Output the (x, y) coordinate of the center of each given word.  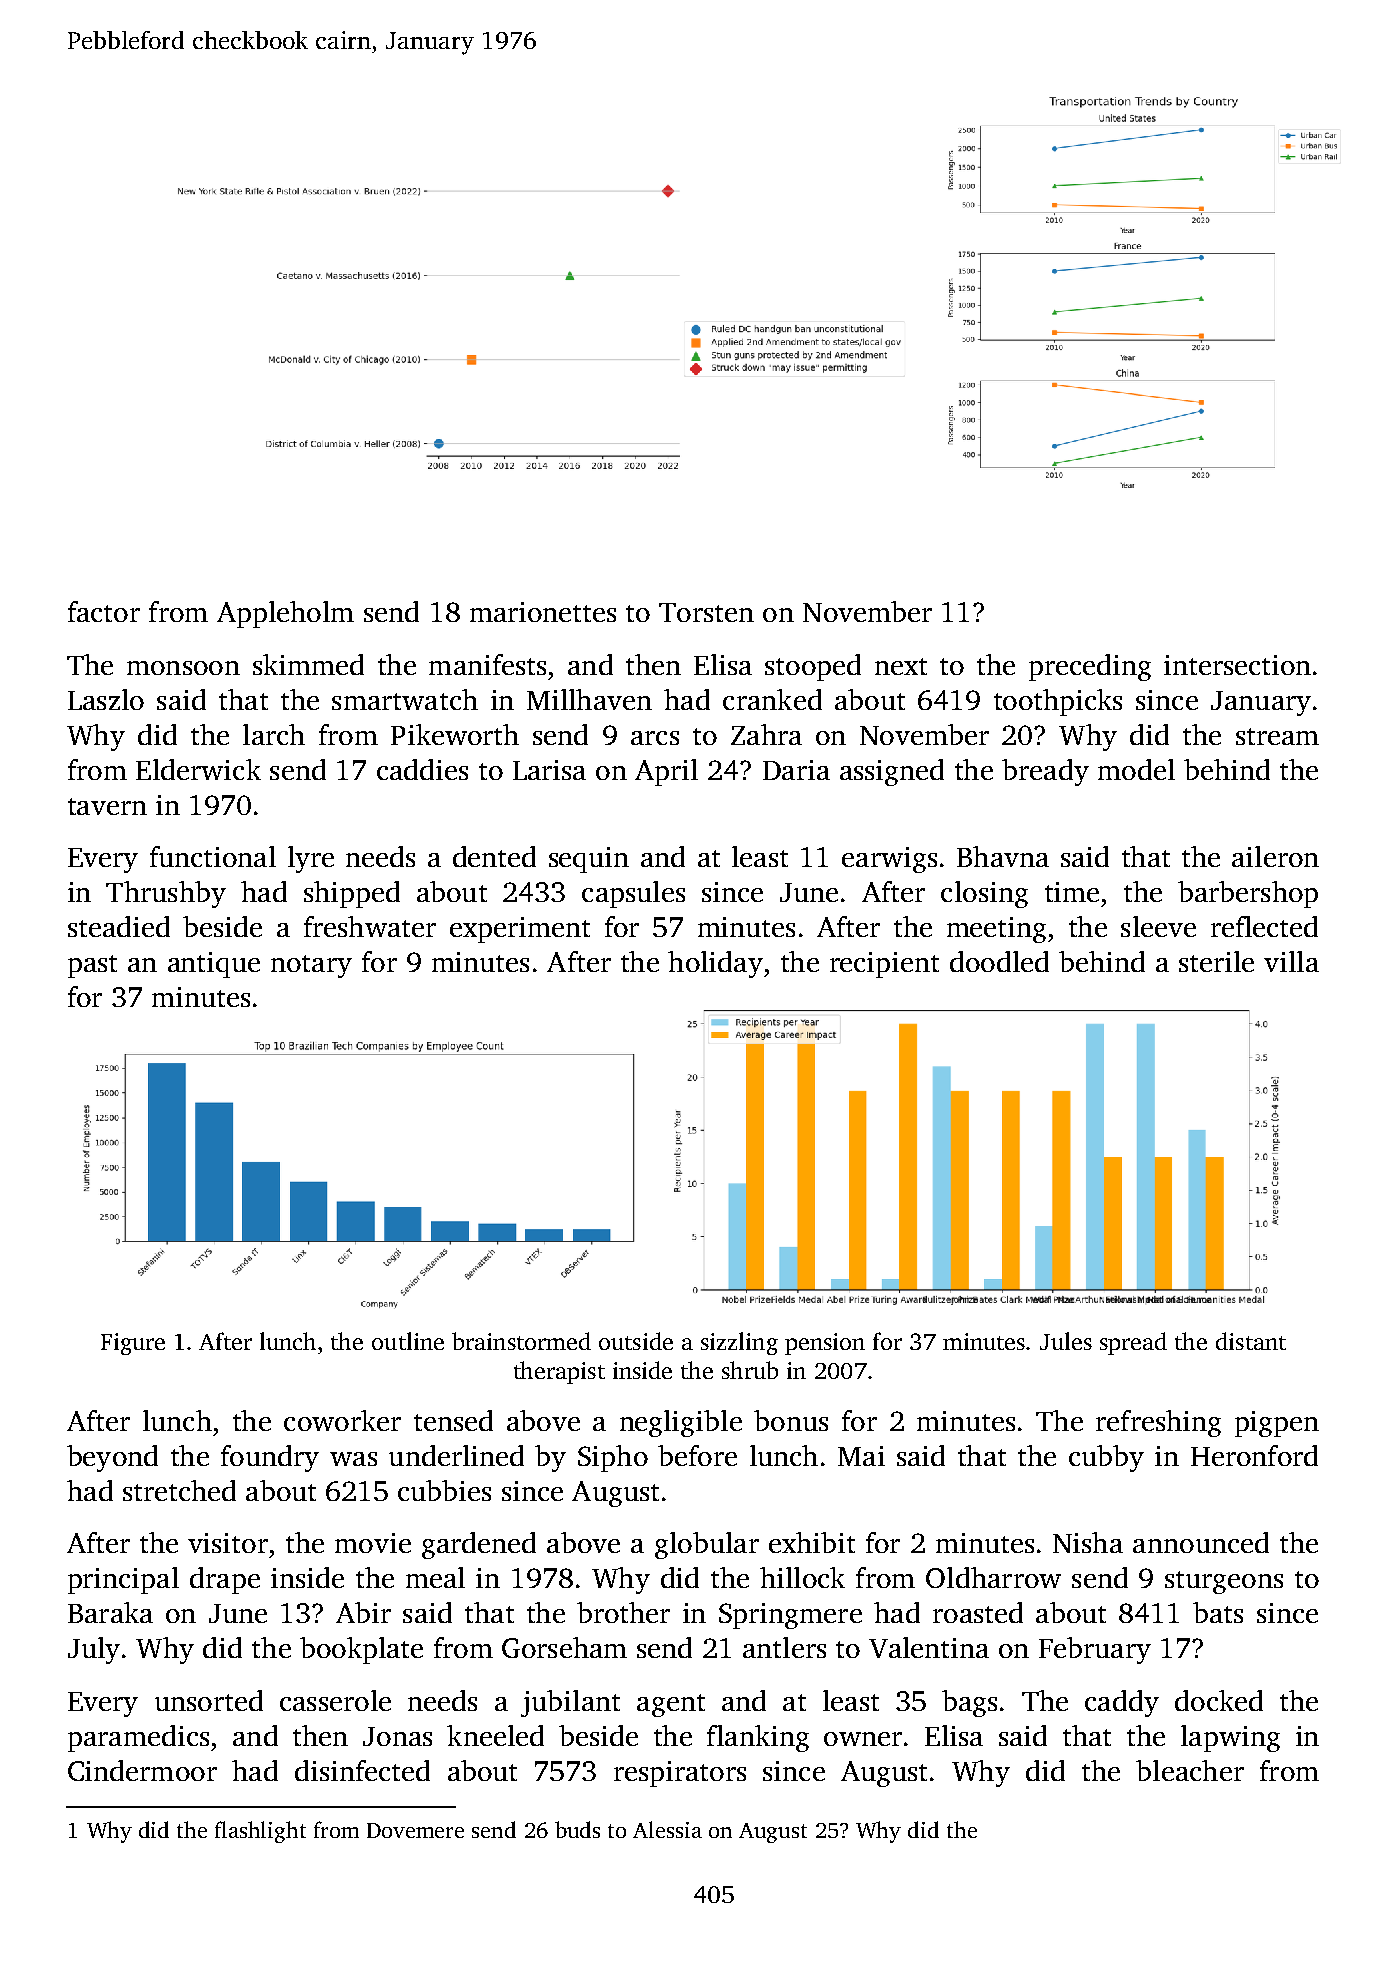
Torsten (706, 612)
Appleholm (285, 614)
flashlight (260, 1832)
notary (311, 966)
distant (1251, 1341)
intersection (1237, 665)
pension (825, 1344)
